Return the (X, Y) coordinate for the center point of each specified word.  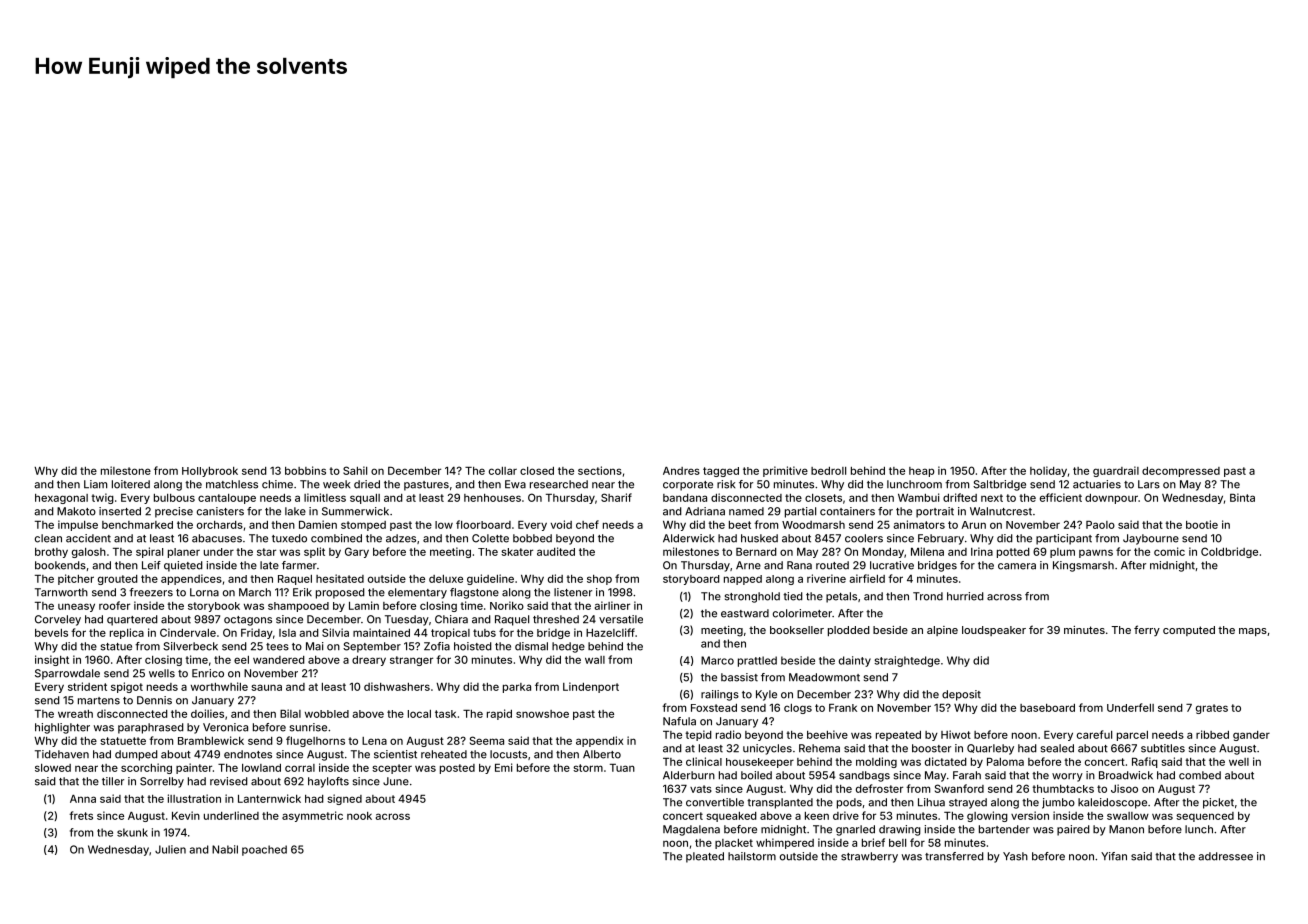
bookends (60, 565)
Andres (681, 471)
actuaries (1097, 484)
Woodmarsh (813, 525)
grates (1212, 709)
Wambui (918, 497)
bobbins (305, 470)
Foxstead (714, 708)
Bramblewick (211, 740)
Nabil (225, 849)
